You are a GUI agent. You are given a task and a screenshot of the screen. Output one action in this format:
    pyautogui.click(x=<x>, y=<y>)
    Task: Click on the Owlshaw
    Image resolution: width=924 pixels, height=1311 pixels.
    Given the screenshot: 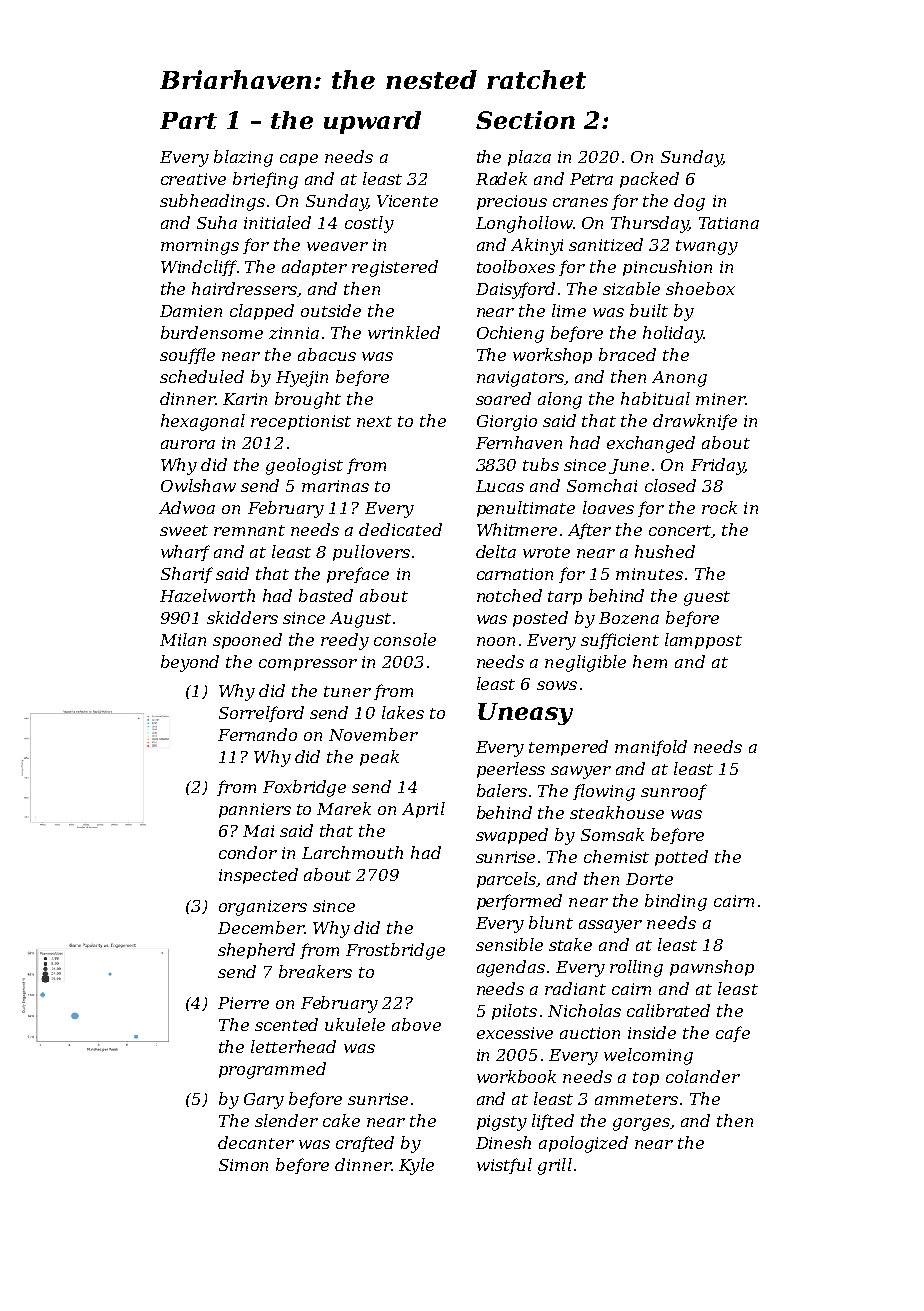 What is the action you would take?
    pyautogui.click(x=198, y=485)
